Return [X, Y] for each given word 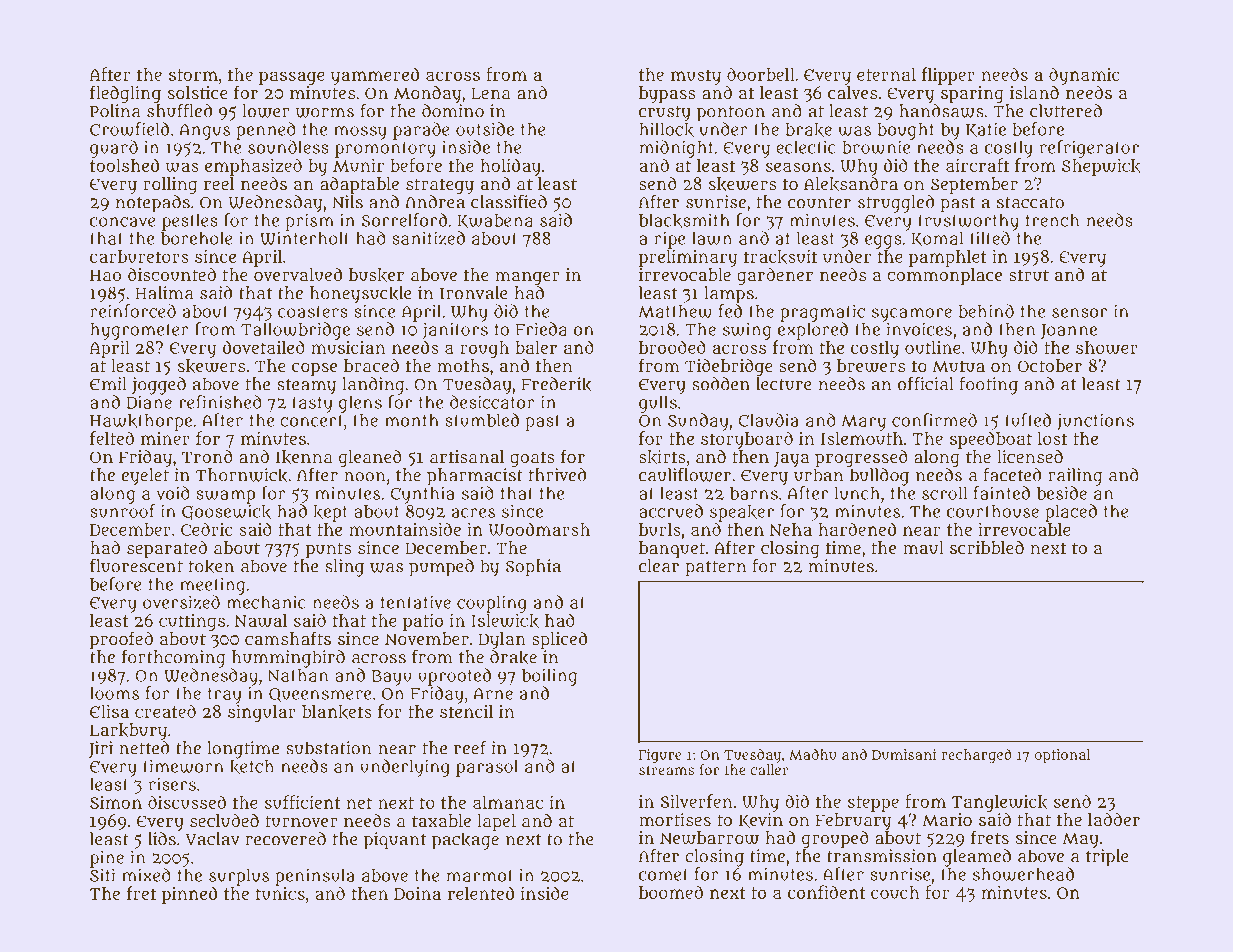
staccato [1030, 203]
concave [123, 222]
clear [659, 566]
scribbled [987, 547]
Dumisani [904, 754]
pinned [189, 895]
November [427, 638]
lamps [729, 295]
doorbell [761, 74]
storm [193, 75]
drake [513, 657]
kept [330, 513]
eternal [886, 74]
